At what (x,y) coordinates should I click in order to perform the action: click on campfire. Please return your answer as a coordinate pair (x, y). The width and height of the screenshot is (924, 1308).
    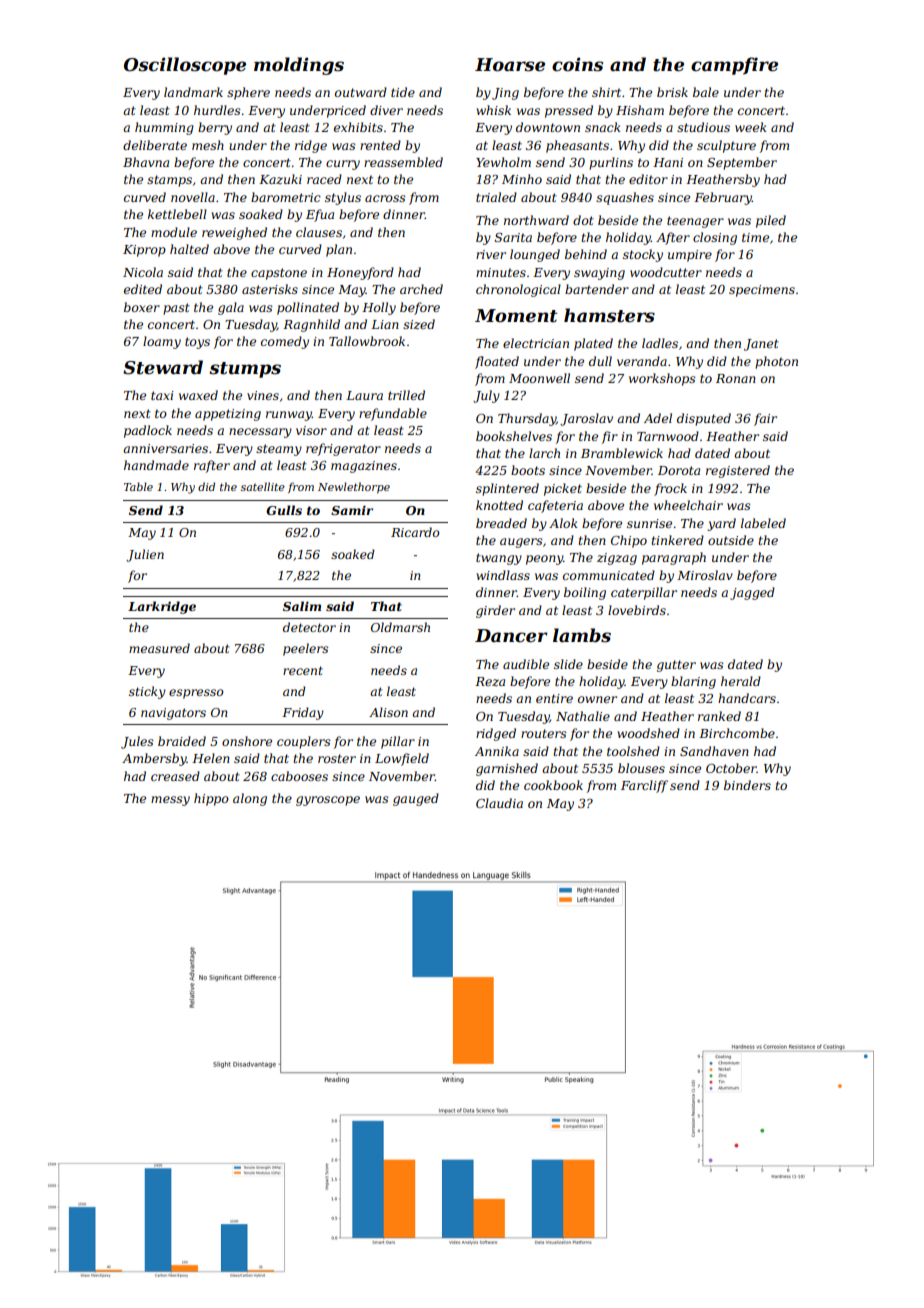
    Looking at the image, I should click on (734, 66).
